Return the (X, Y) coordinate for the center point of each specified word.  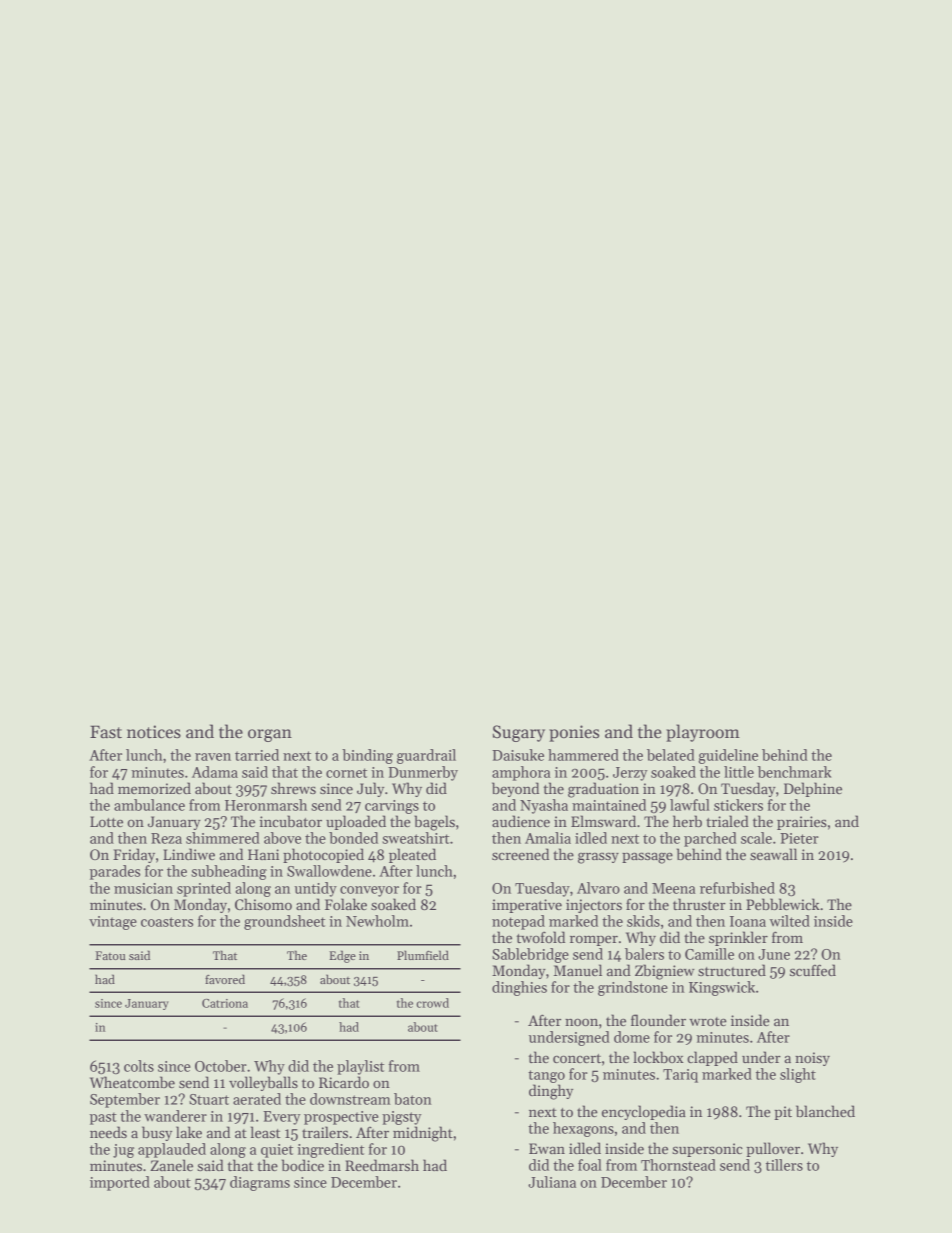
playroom (703, 733)
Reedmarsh (382, 1165)
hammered (583, 755)
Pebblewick (783, 904)
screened (520, 854)
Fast (106, 732)
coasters (167, 922)
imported (120, 1183)
